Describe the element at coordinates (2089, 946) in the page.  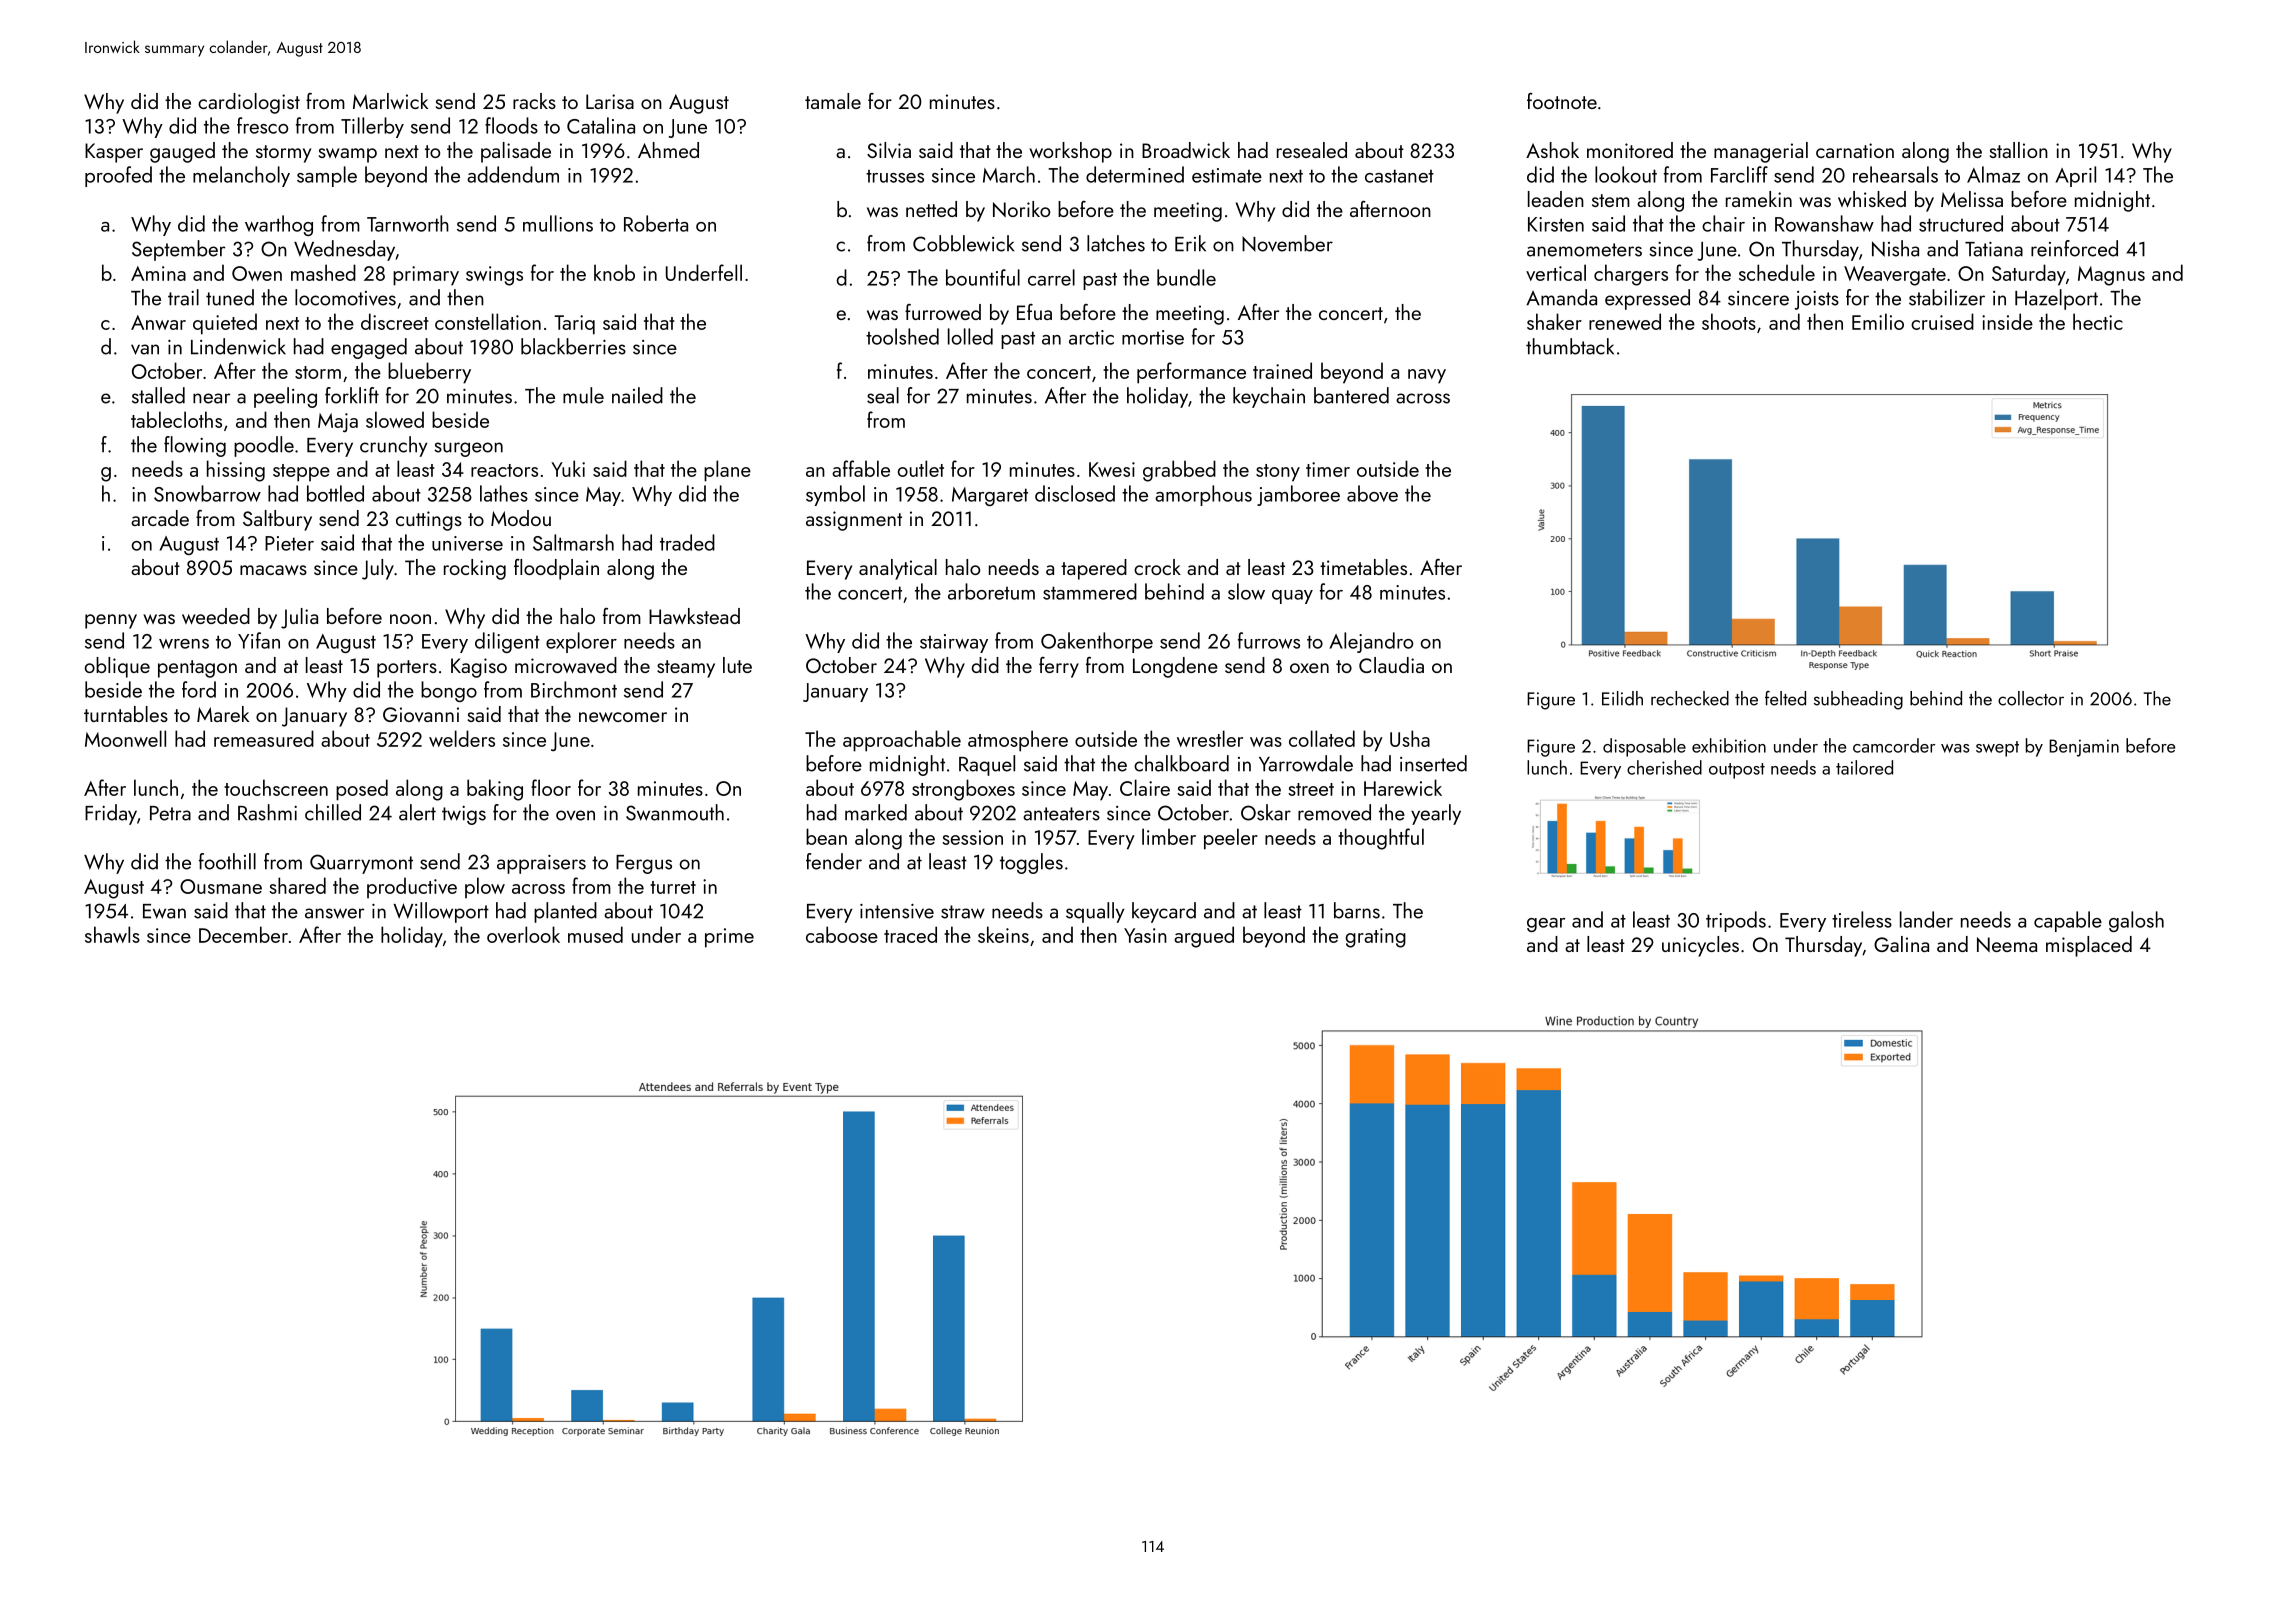
I see `misplaced` at that location.
